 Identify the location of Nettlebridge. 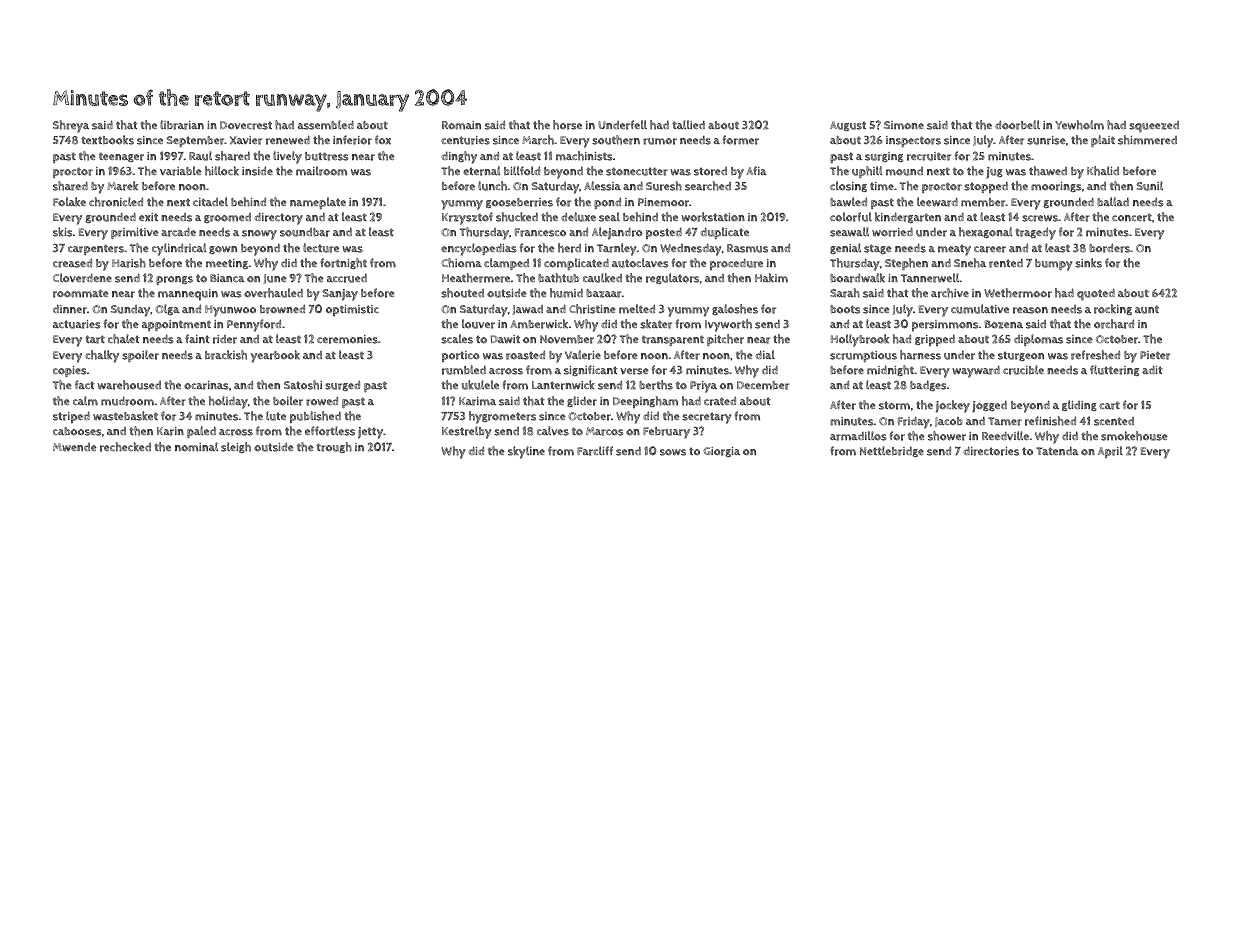
(892, 451).
